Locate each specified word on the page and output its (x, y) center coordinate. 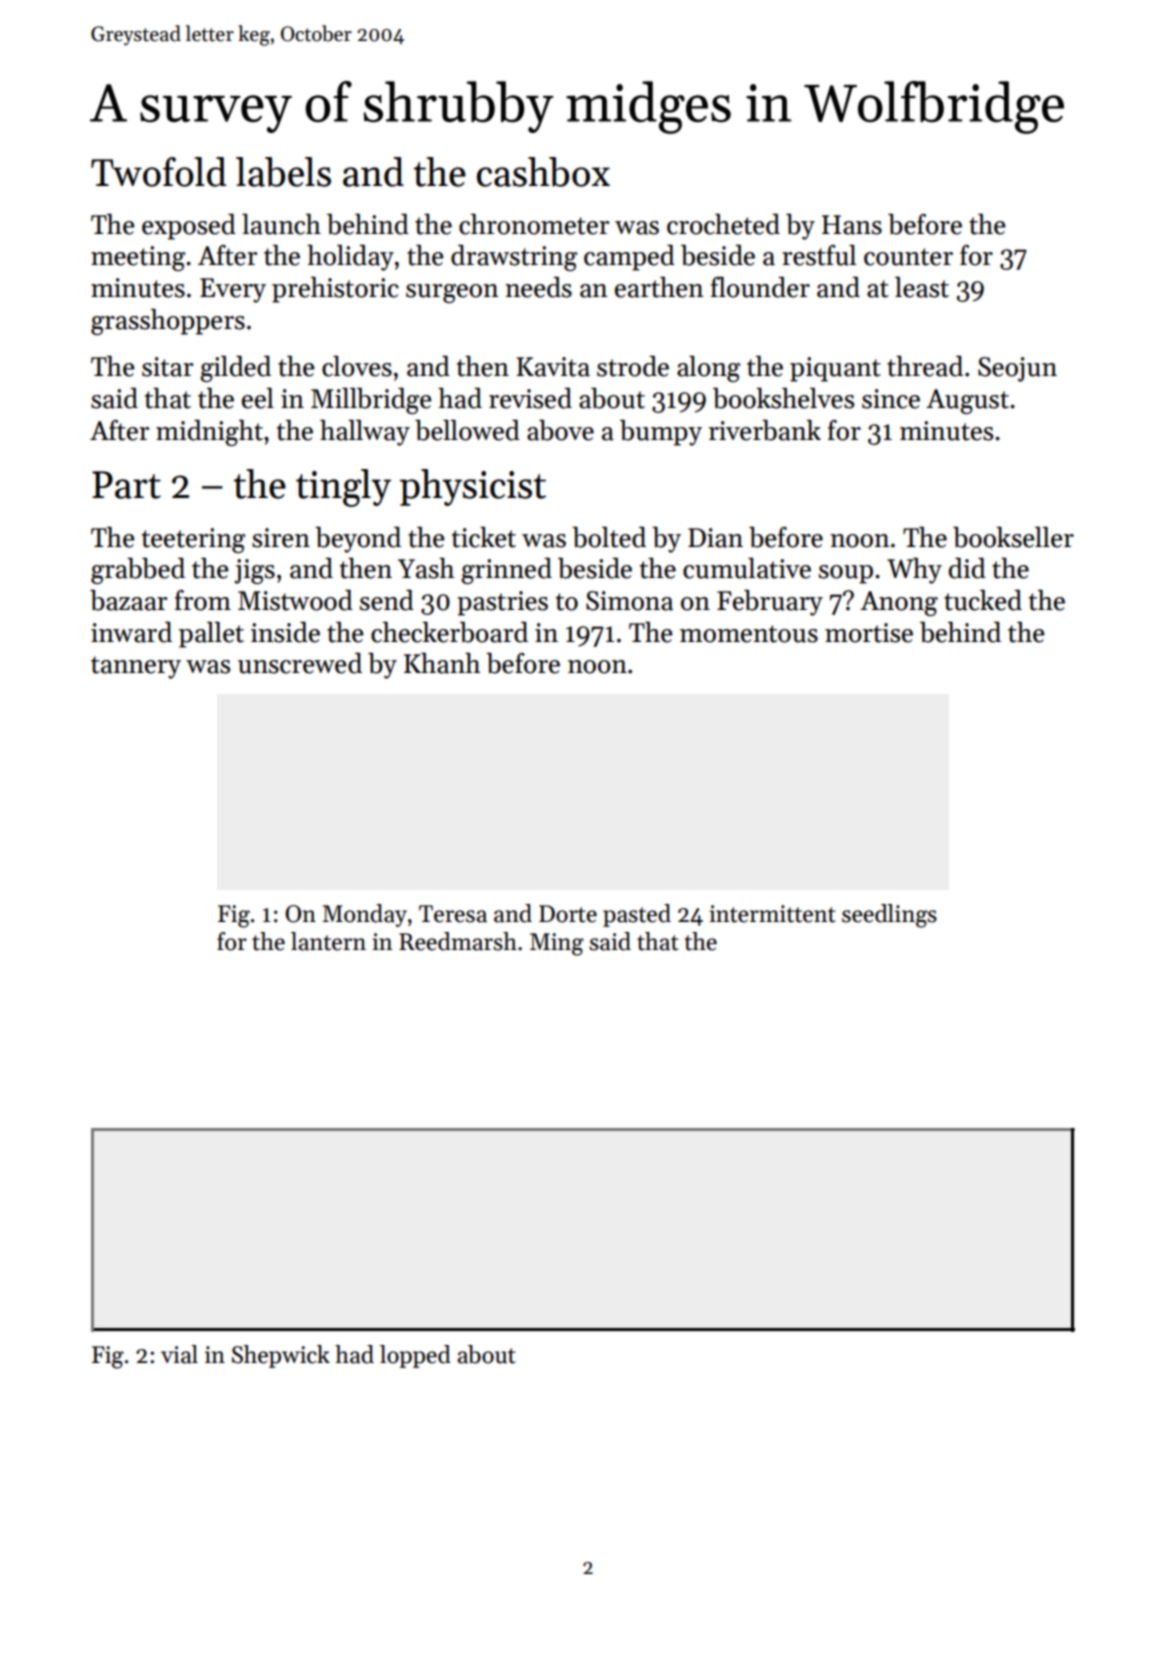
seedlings (889, 916)
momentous (749, 634)
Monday (364, 915)
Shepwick (281, 1356)
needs (538, 287)
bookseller (1013, 537)
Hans (852, 225)
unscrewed (300, 663)
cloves (357, 366)
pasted (637, 915)
